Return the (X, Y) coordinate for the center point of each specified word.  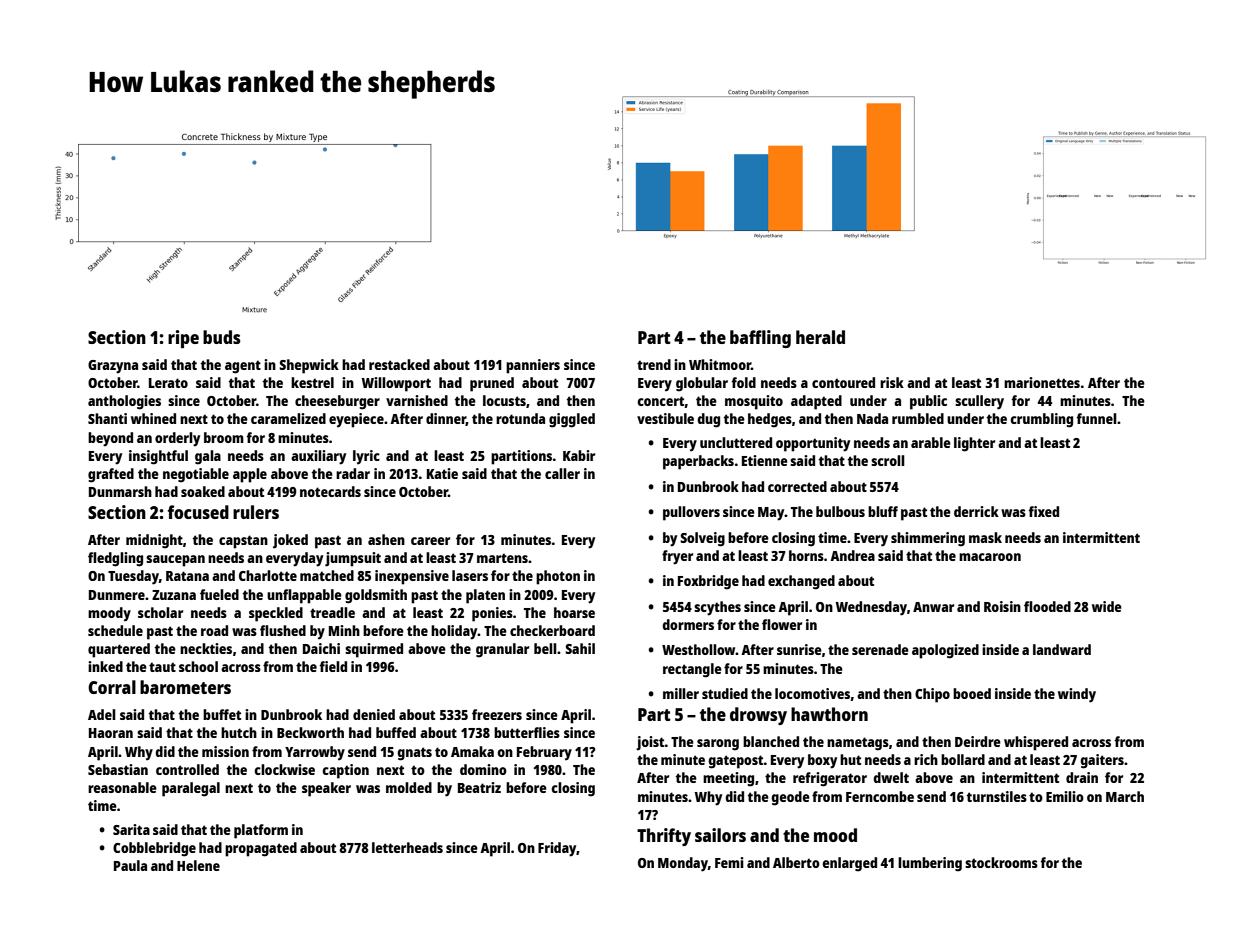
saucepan (175, 561)
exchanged (801, 582)
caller (562, 473)
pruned (492, 384)
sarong (718, 745)
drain (1082, 777)
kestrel (312, 382)
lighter (974, 444)
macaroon (990, 557)
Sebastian (118, 769)
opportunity (813, 444)
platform (261, 831)
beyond (110, 439)
